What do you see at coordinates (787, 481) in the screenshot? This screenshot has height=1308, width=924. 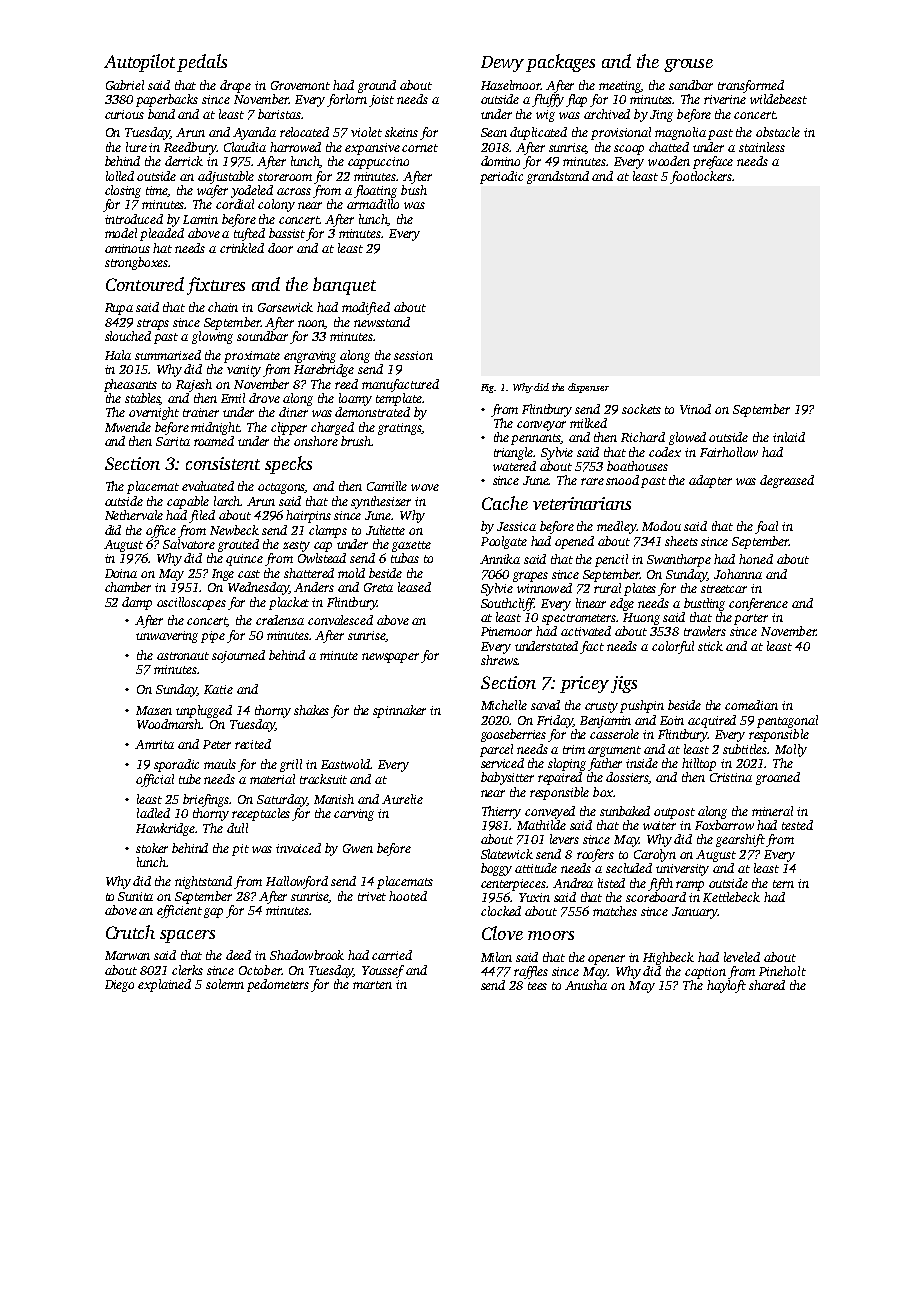 I see `degreased` at bounding box center [787, 481].
